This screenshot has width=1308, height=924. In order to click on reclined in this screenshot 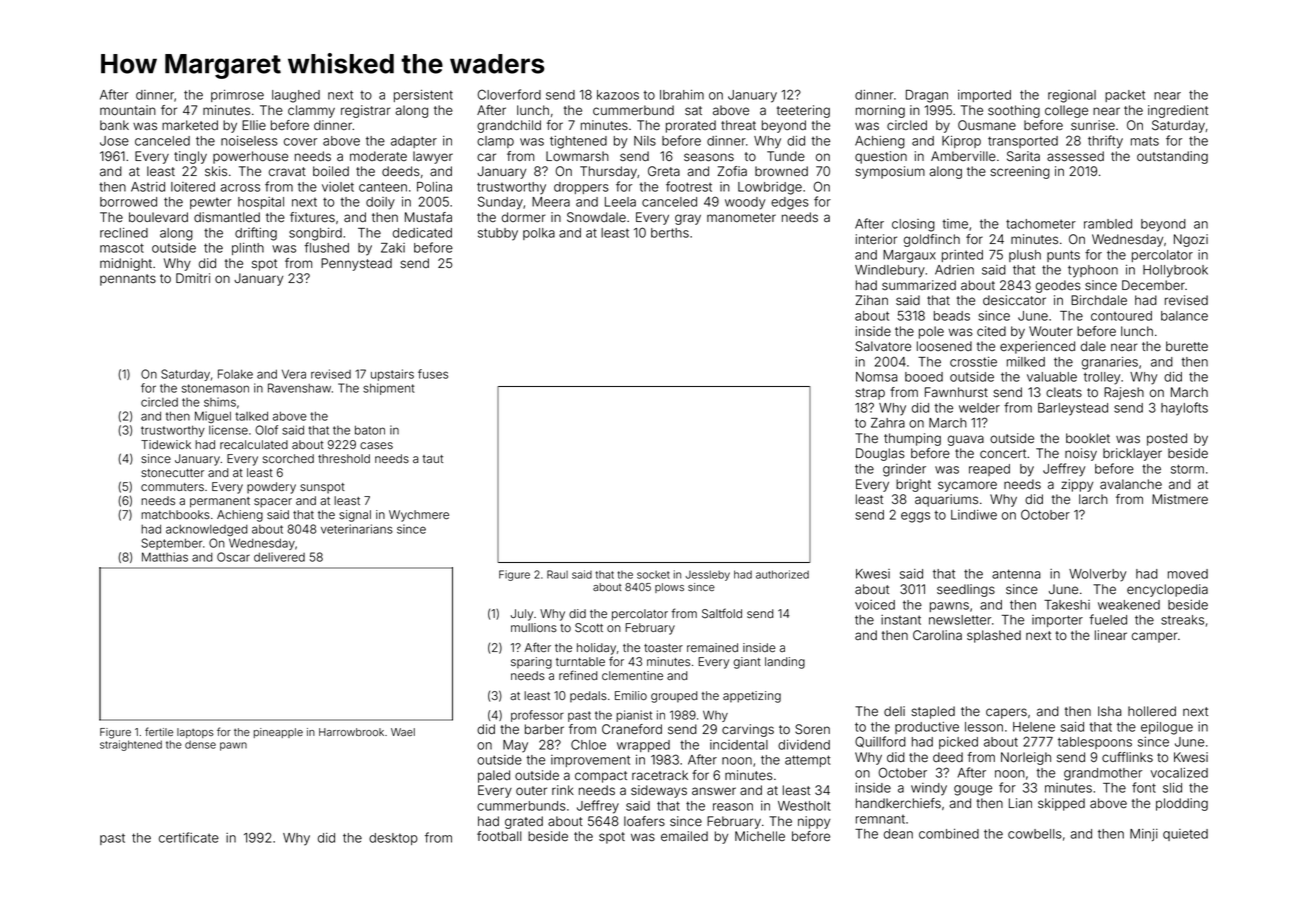, I will do `click(124, 233)`.
